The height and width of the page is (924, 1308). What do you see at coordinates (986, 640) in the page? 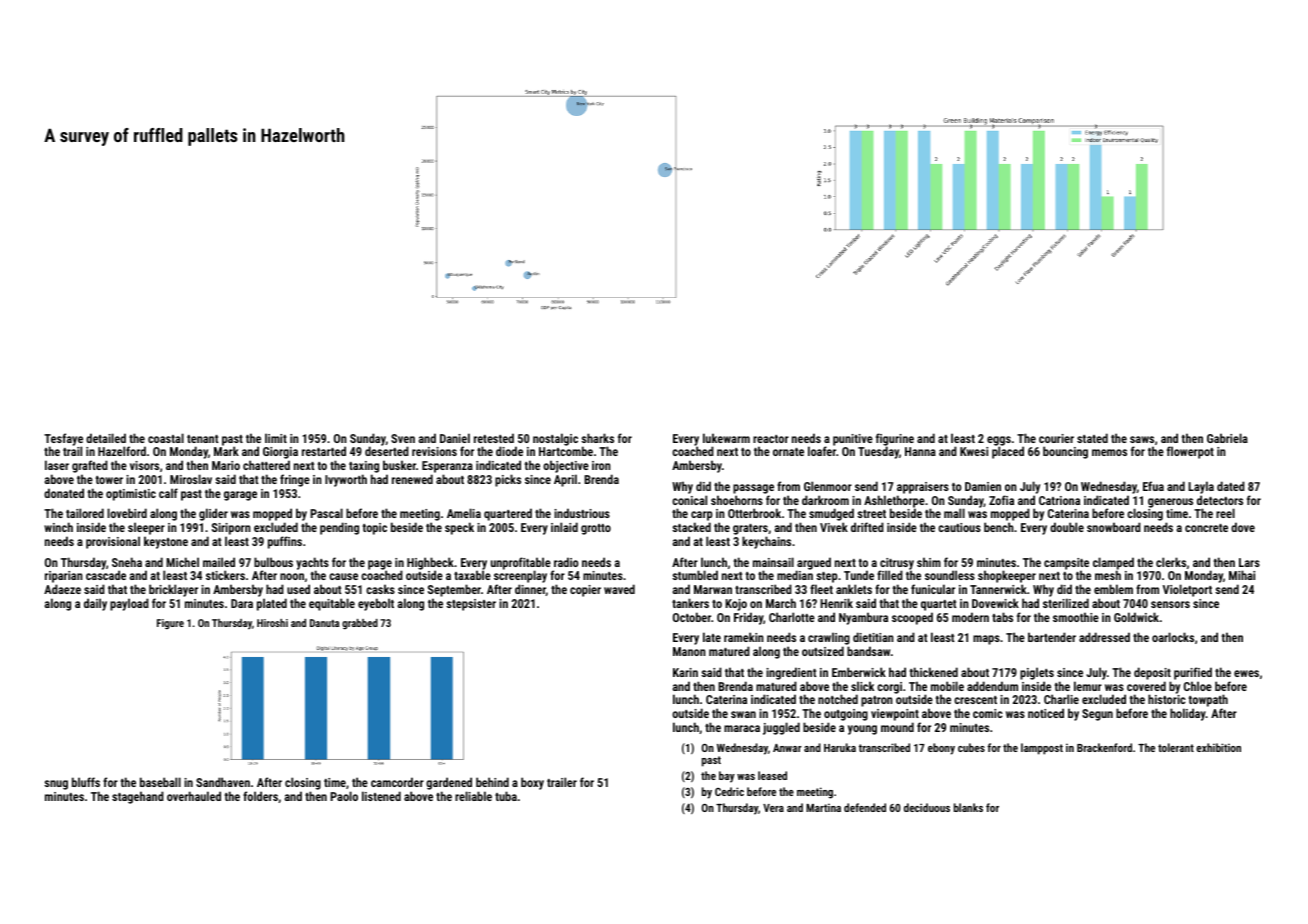
I see `maps` at bounding box center [986, 640].
